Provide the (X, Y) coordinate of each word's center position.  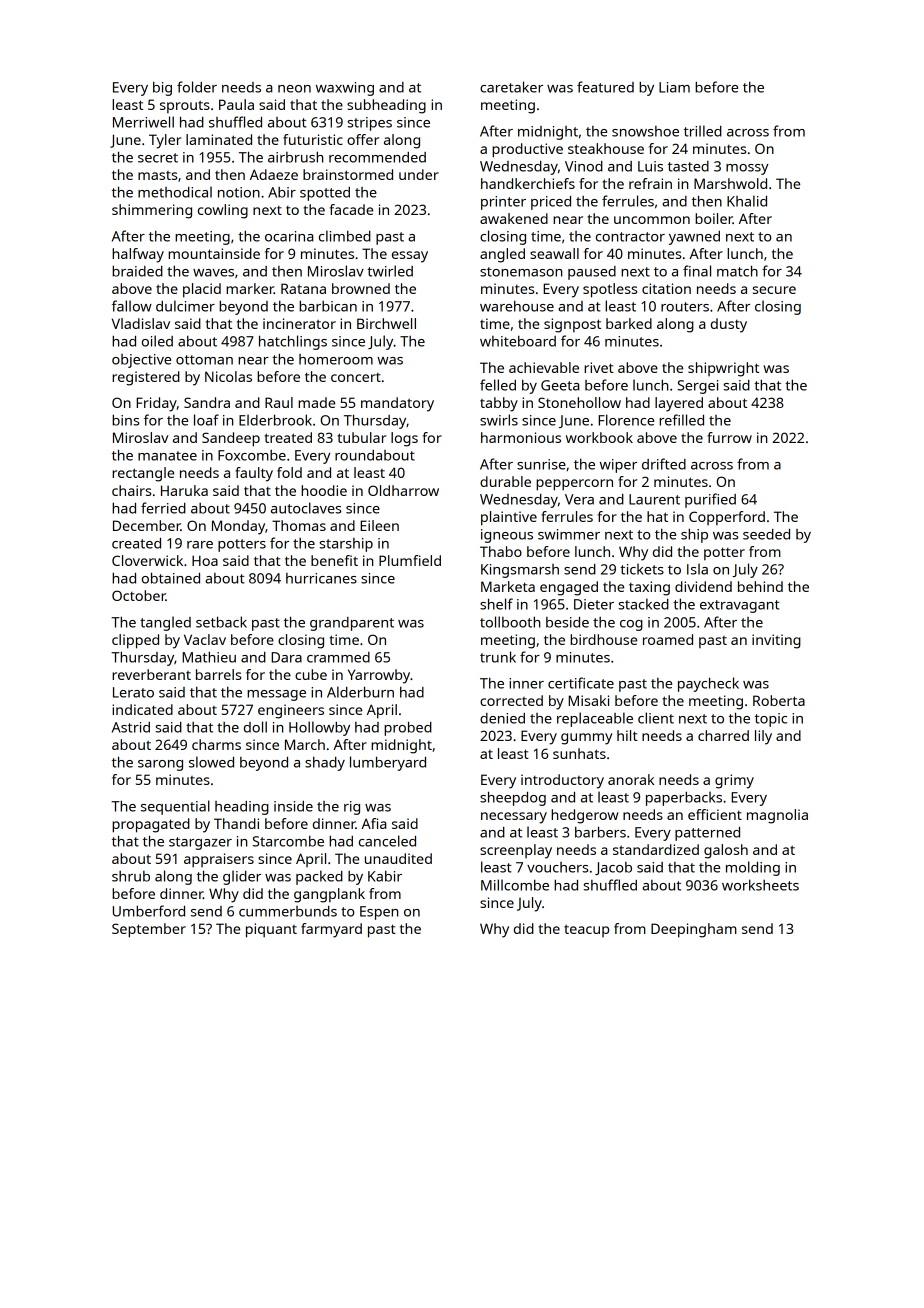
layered (679, 404)
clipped (135, 641)
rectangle (143, 474)
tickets (642, 569)
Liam (674, 87)
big (162, 89)
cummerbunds (288, 911)
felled (498, 385)
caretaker (511, 87)
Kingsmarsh (520, 571)
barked (629, 323)
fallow (132, 306)
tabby (499, 404)
